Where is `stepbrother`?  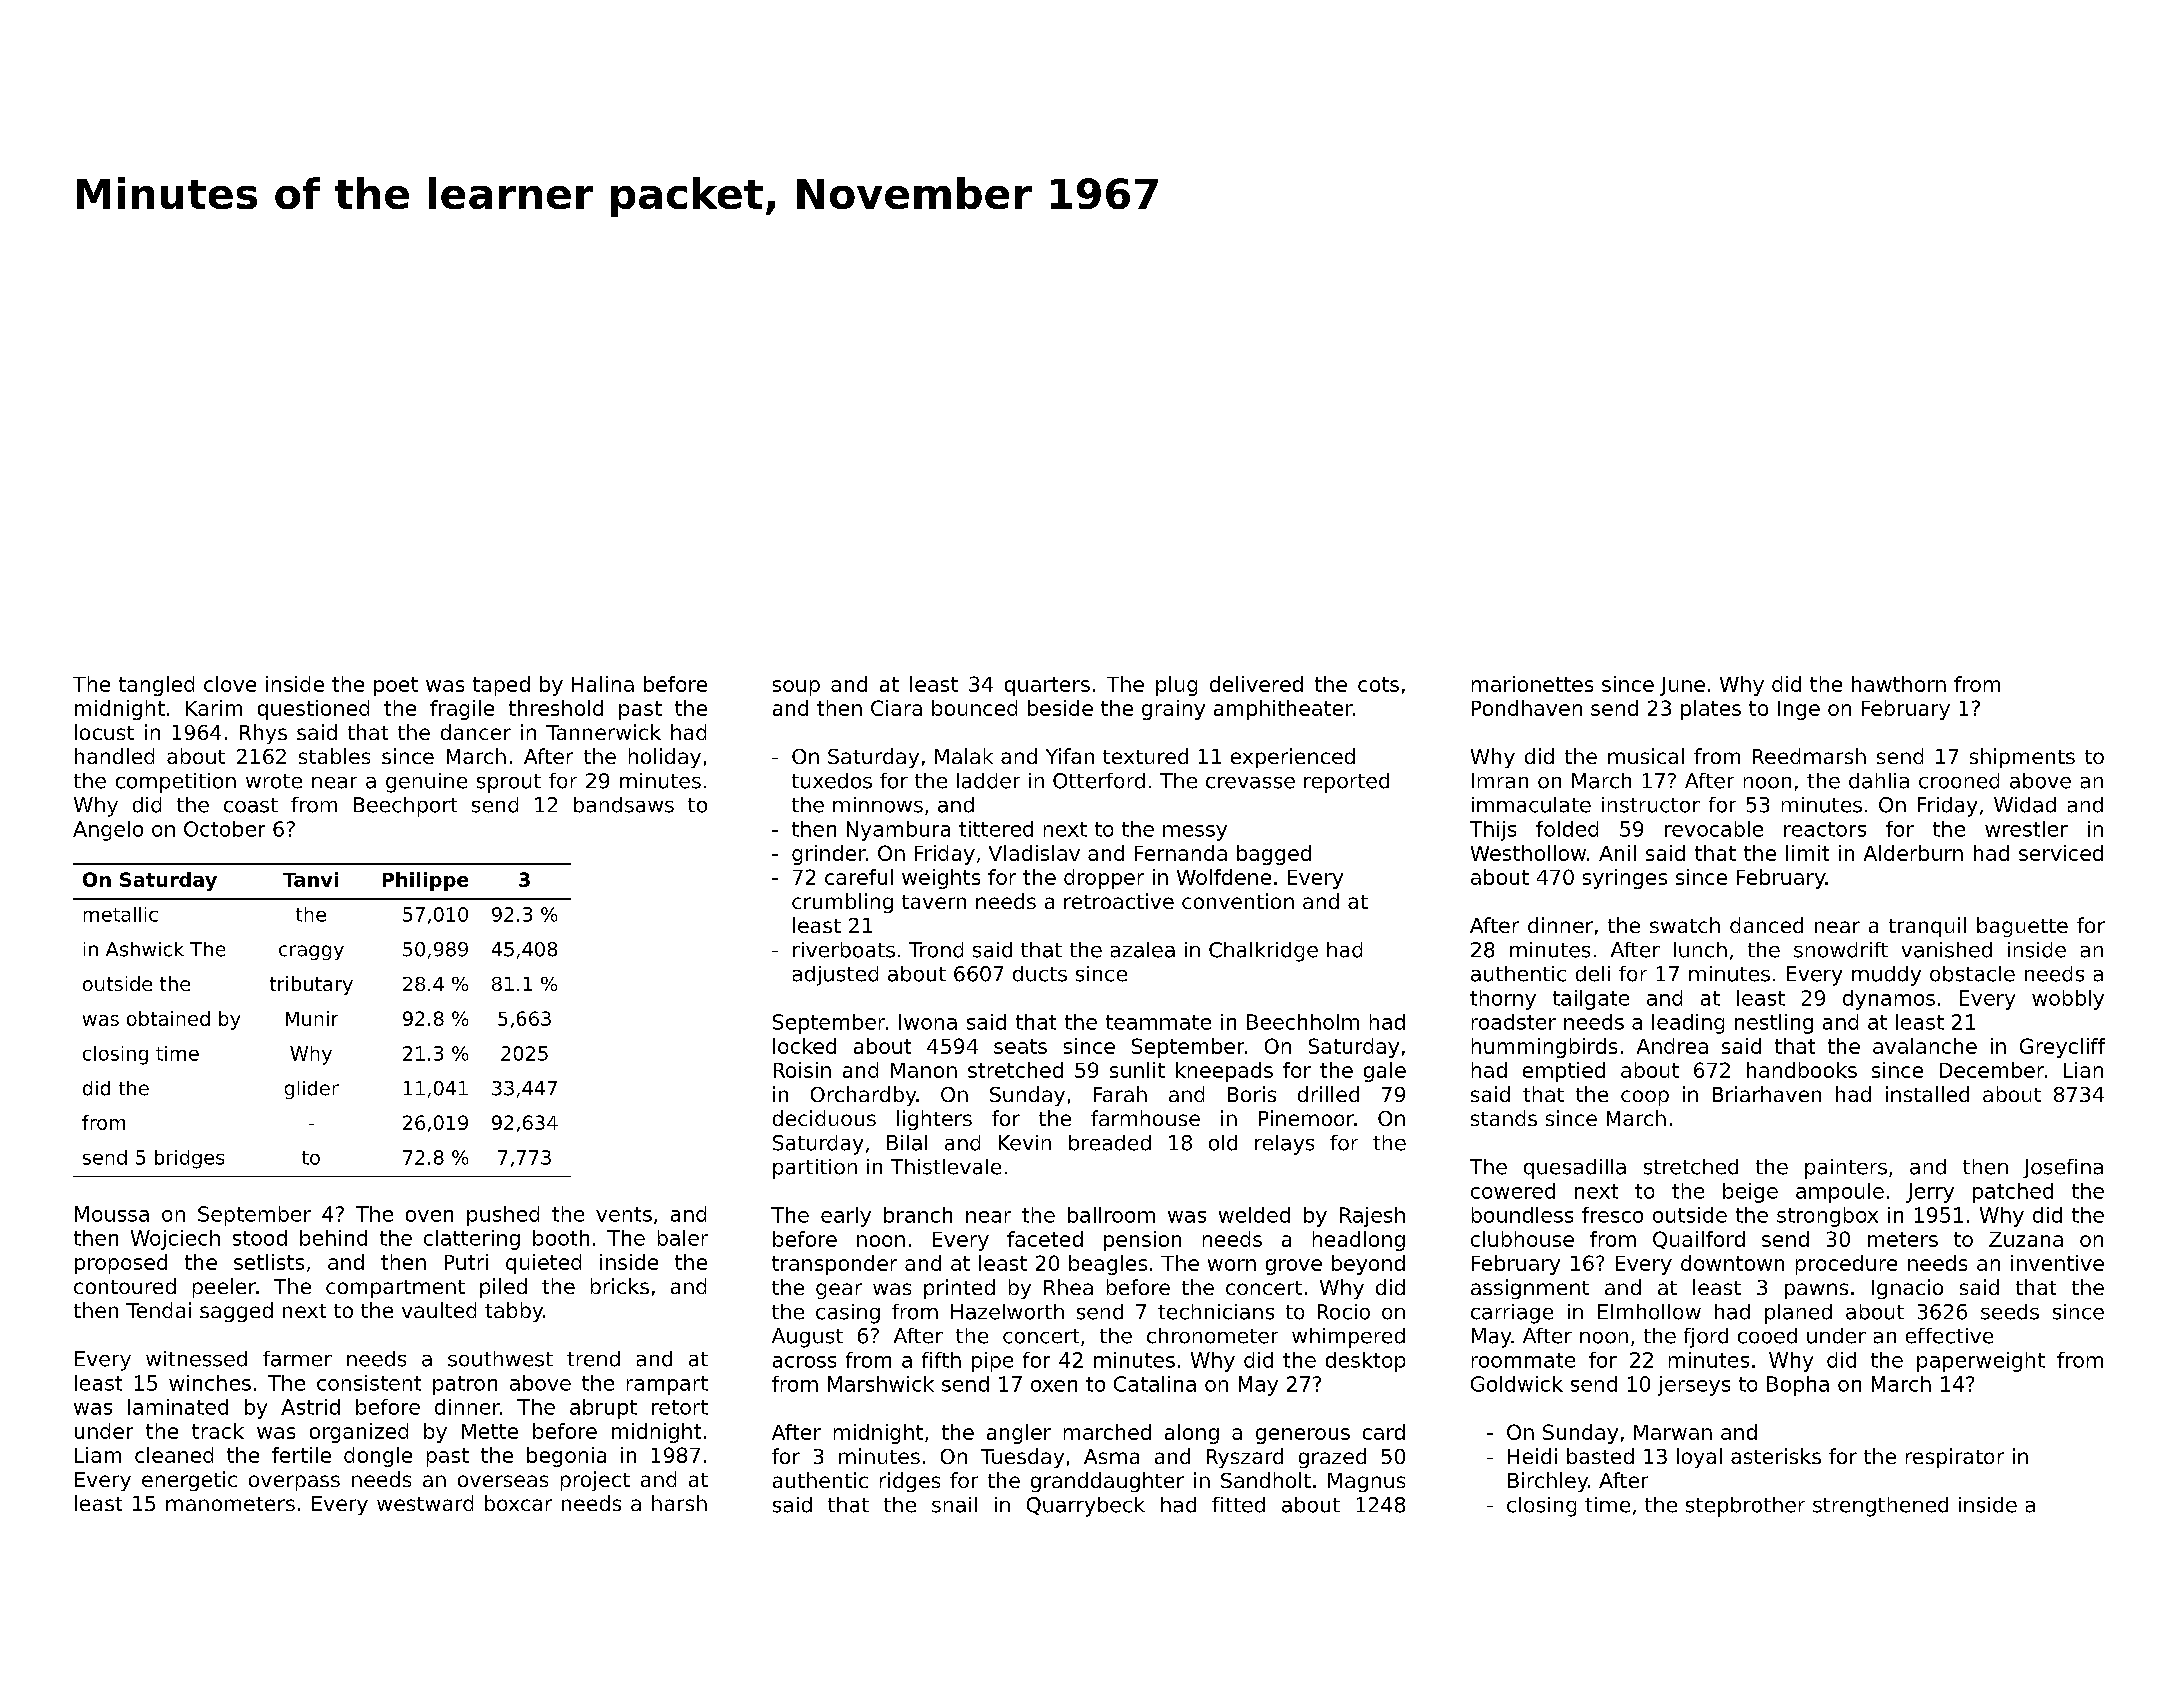 stepbrother is located at coordinates (1745, 1507).
